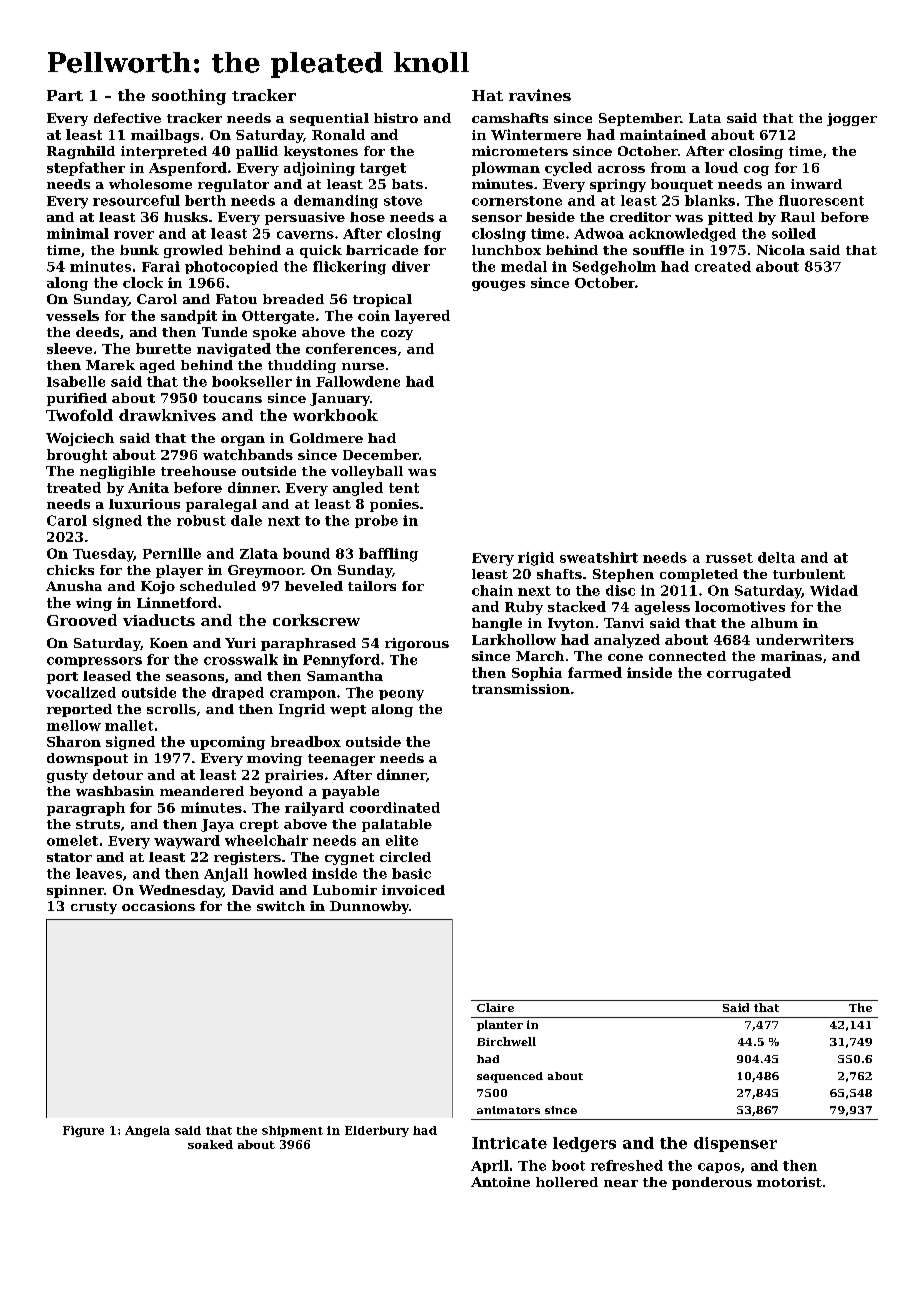 This screenshot has width=924, height=1308. What do you see at coordinates (118, 774) in the screenshot?
I see `detour` at bounding box center [118, 774].
